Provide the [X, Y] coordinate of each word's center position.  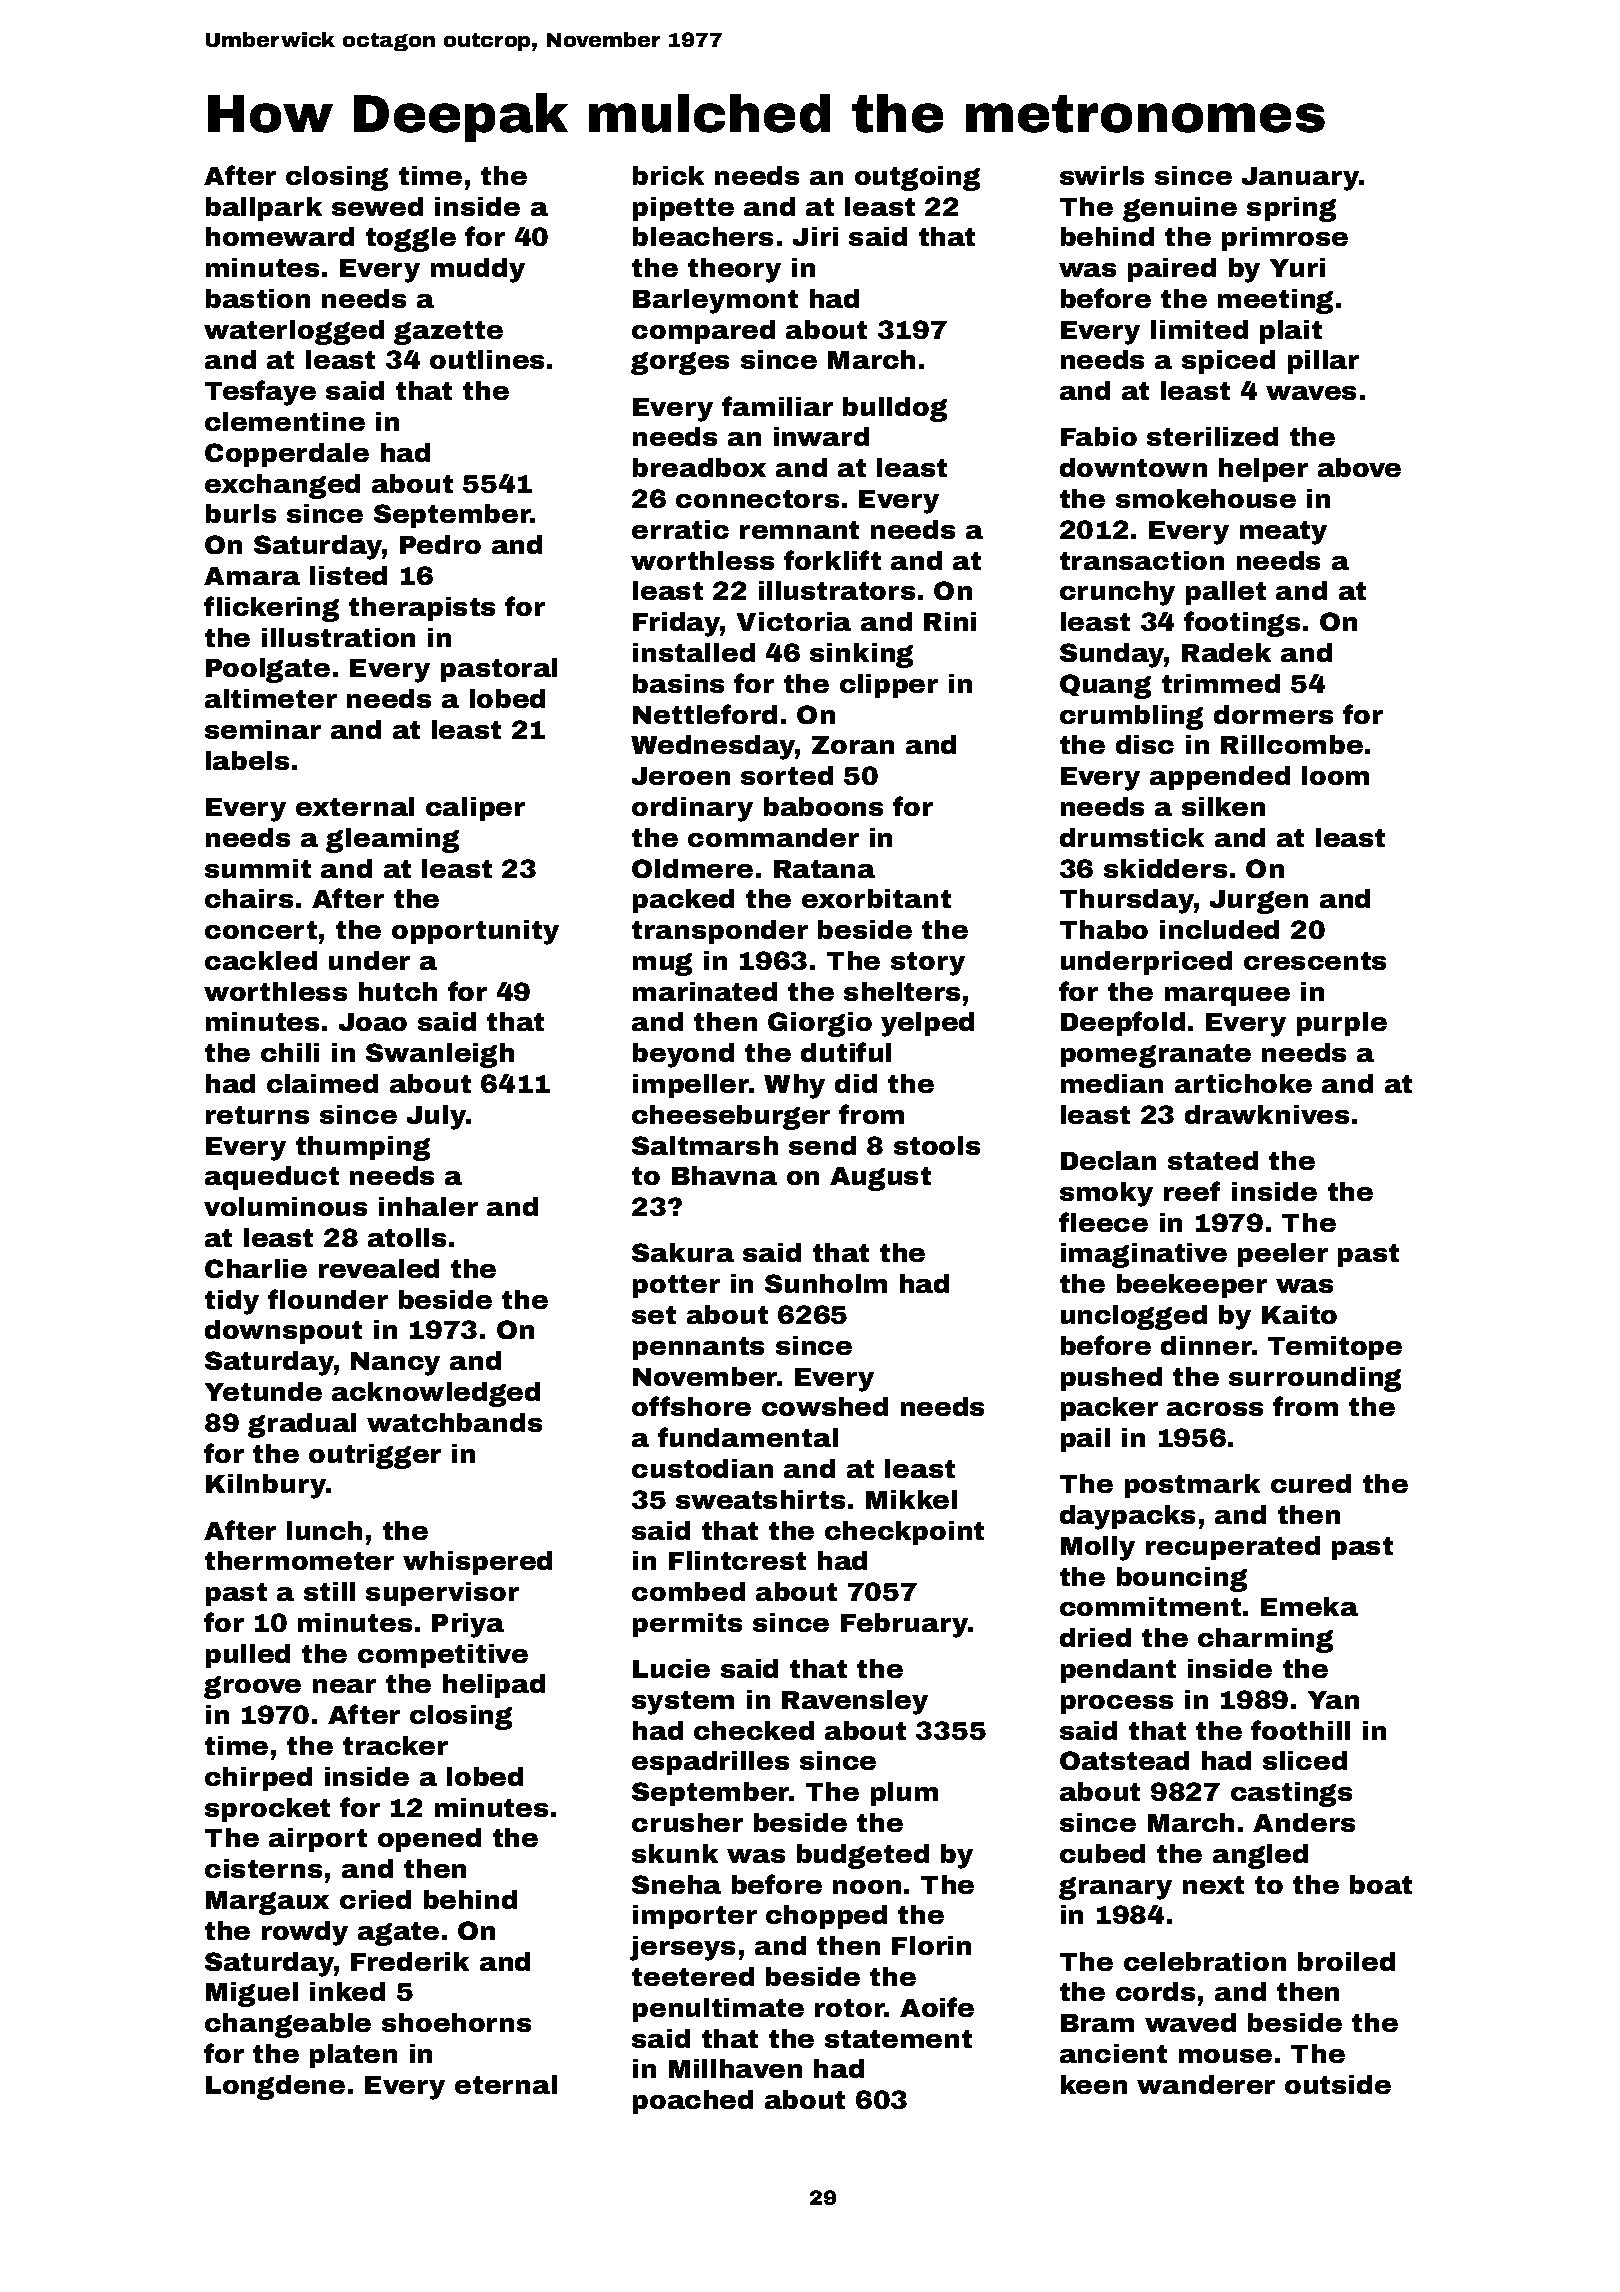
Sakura [683, 1252]
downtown [1133, 467]
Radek [1226, 652]
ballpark [264, 209]
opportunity [475, 932]
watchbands [454, 1422]
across [1215, 1409]
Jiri [815, 236]
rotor [850, 2008]
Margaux [267, 1903]
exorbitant [876, 898]
